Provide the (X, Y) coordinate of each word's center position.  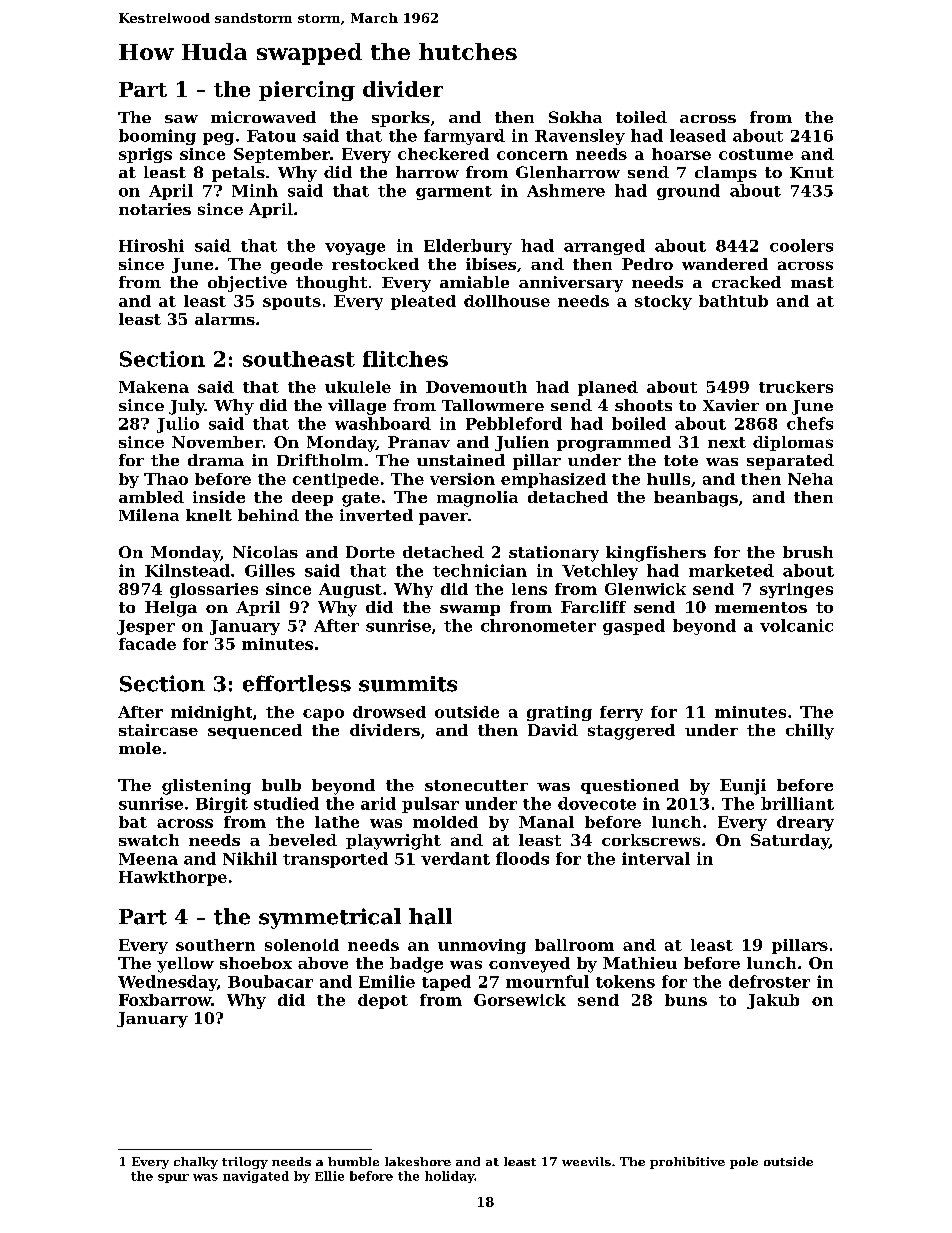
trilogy (245, 1163)
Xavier (731, 405)
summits (408, 684)
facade (147, 644)
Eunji (743, 787)
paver (443, 519)
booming (157, 137)
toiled (641, 117)
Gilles (270, 570)
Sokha (575, 117)
